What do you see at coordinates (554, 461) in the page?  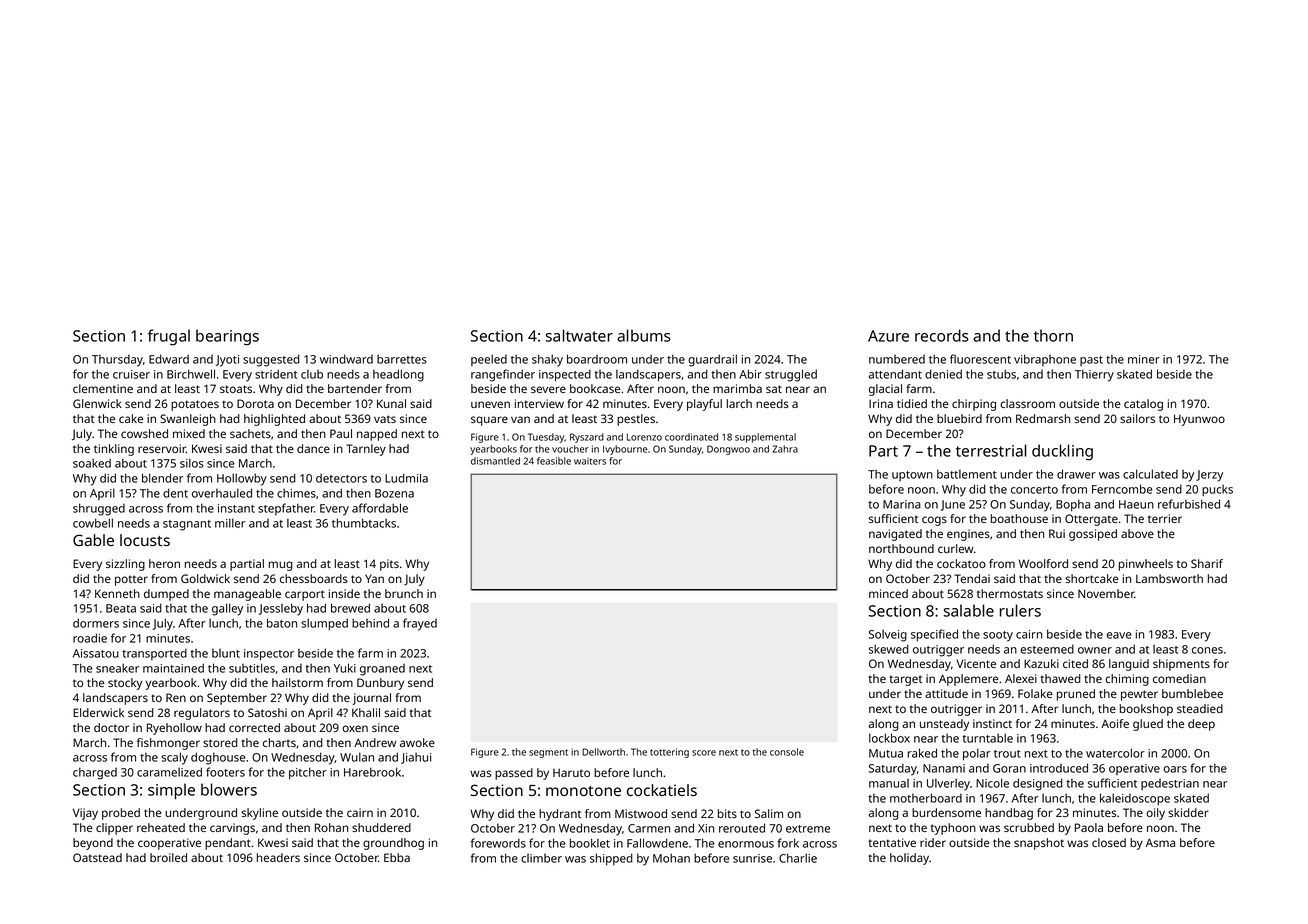 I see `feasible` at bounding box center [554, 461].
